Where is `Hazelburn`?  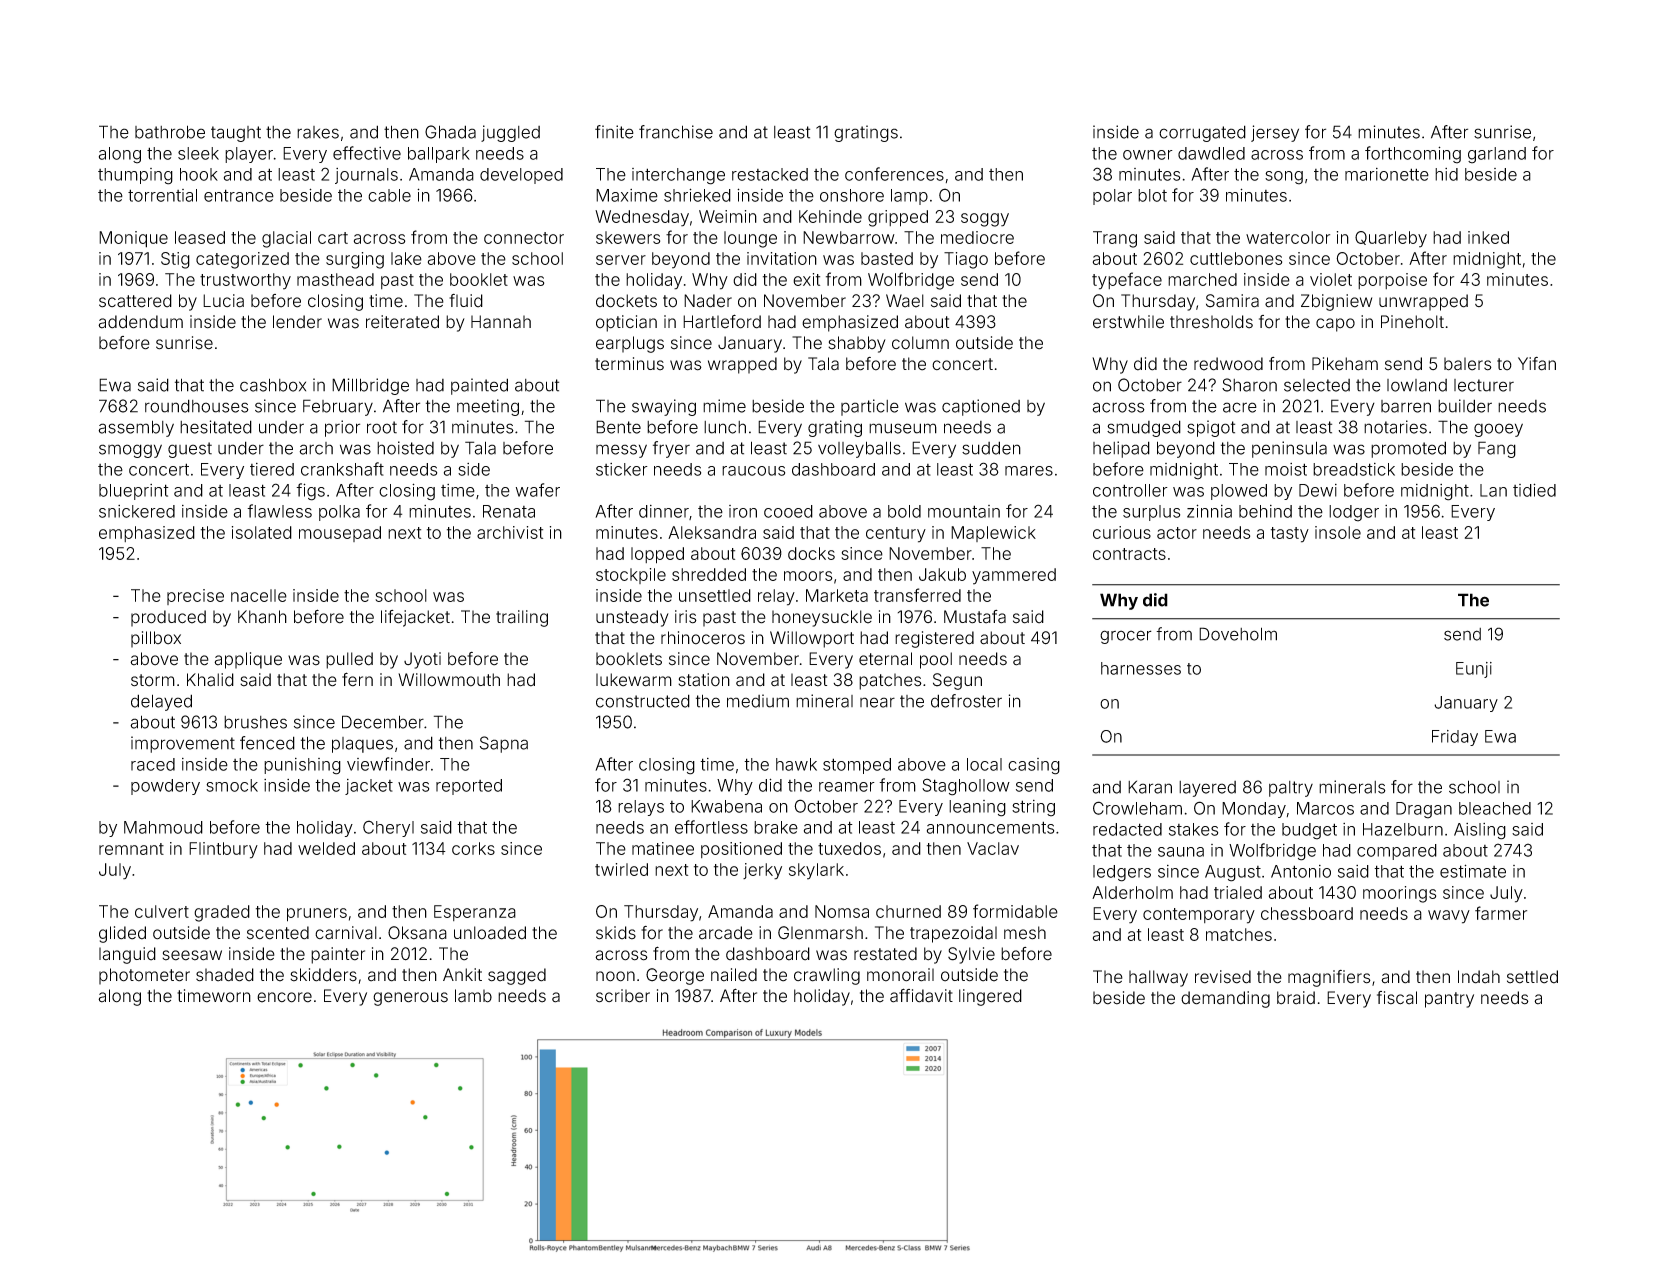
Hazelburn is located at coordinates (1403, 829).
